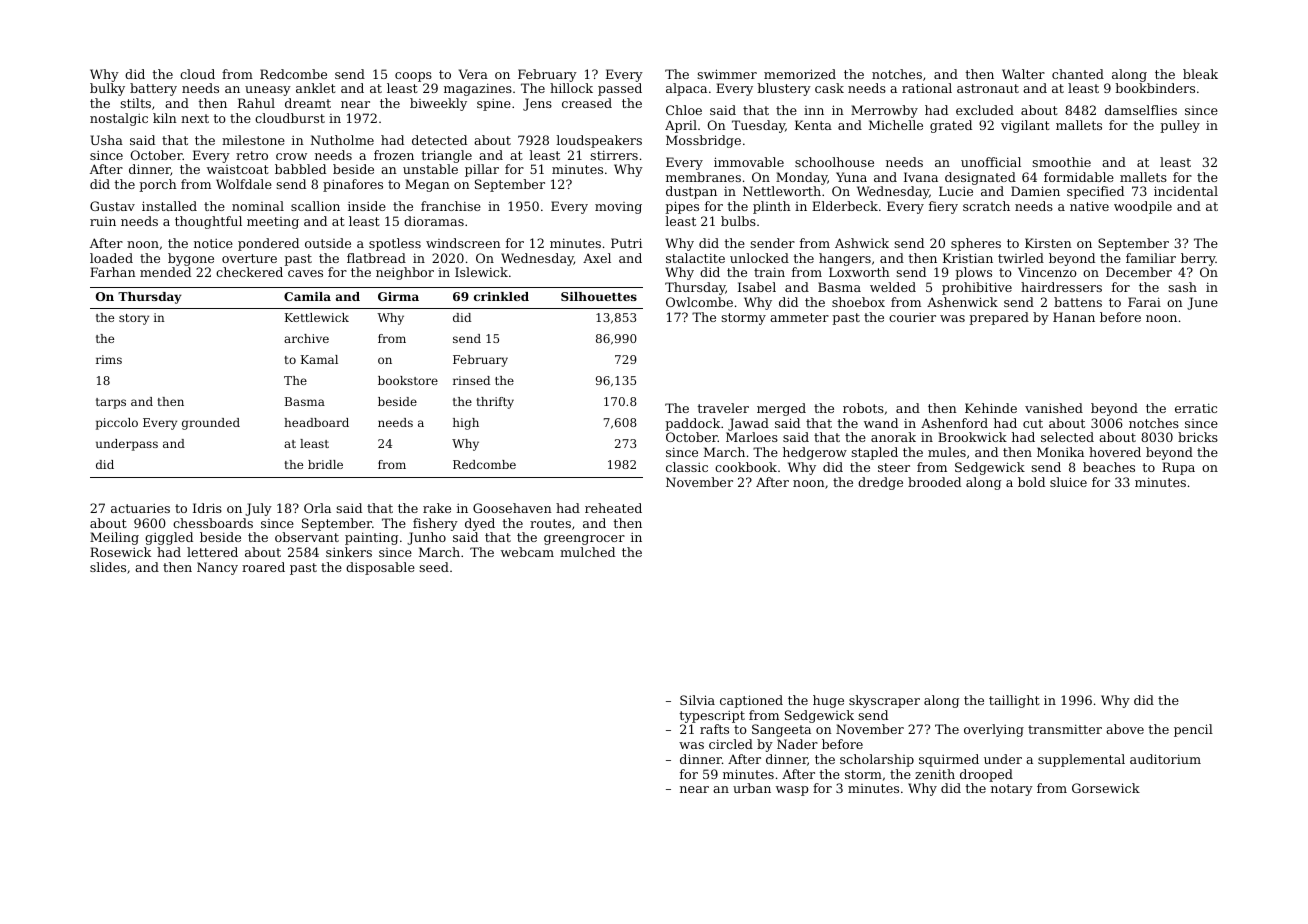 The height and width of the screenshot is (924, 1308). I want to click on bookstore, so click(408, 380).
